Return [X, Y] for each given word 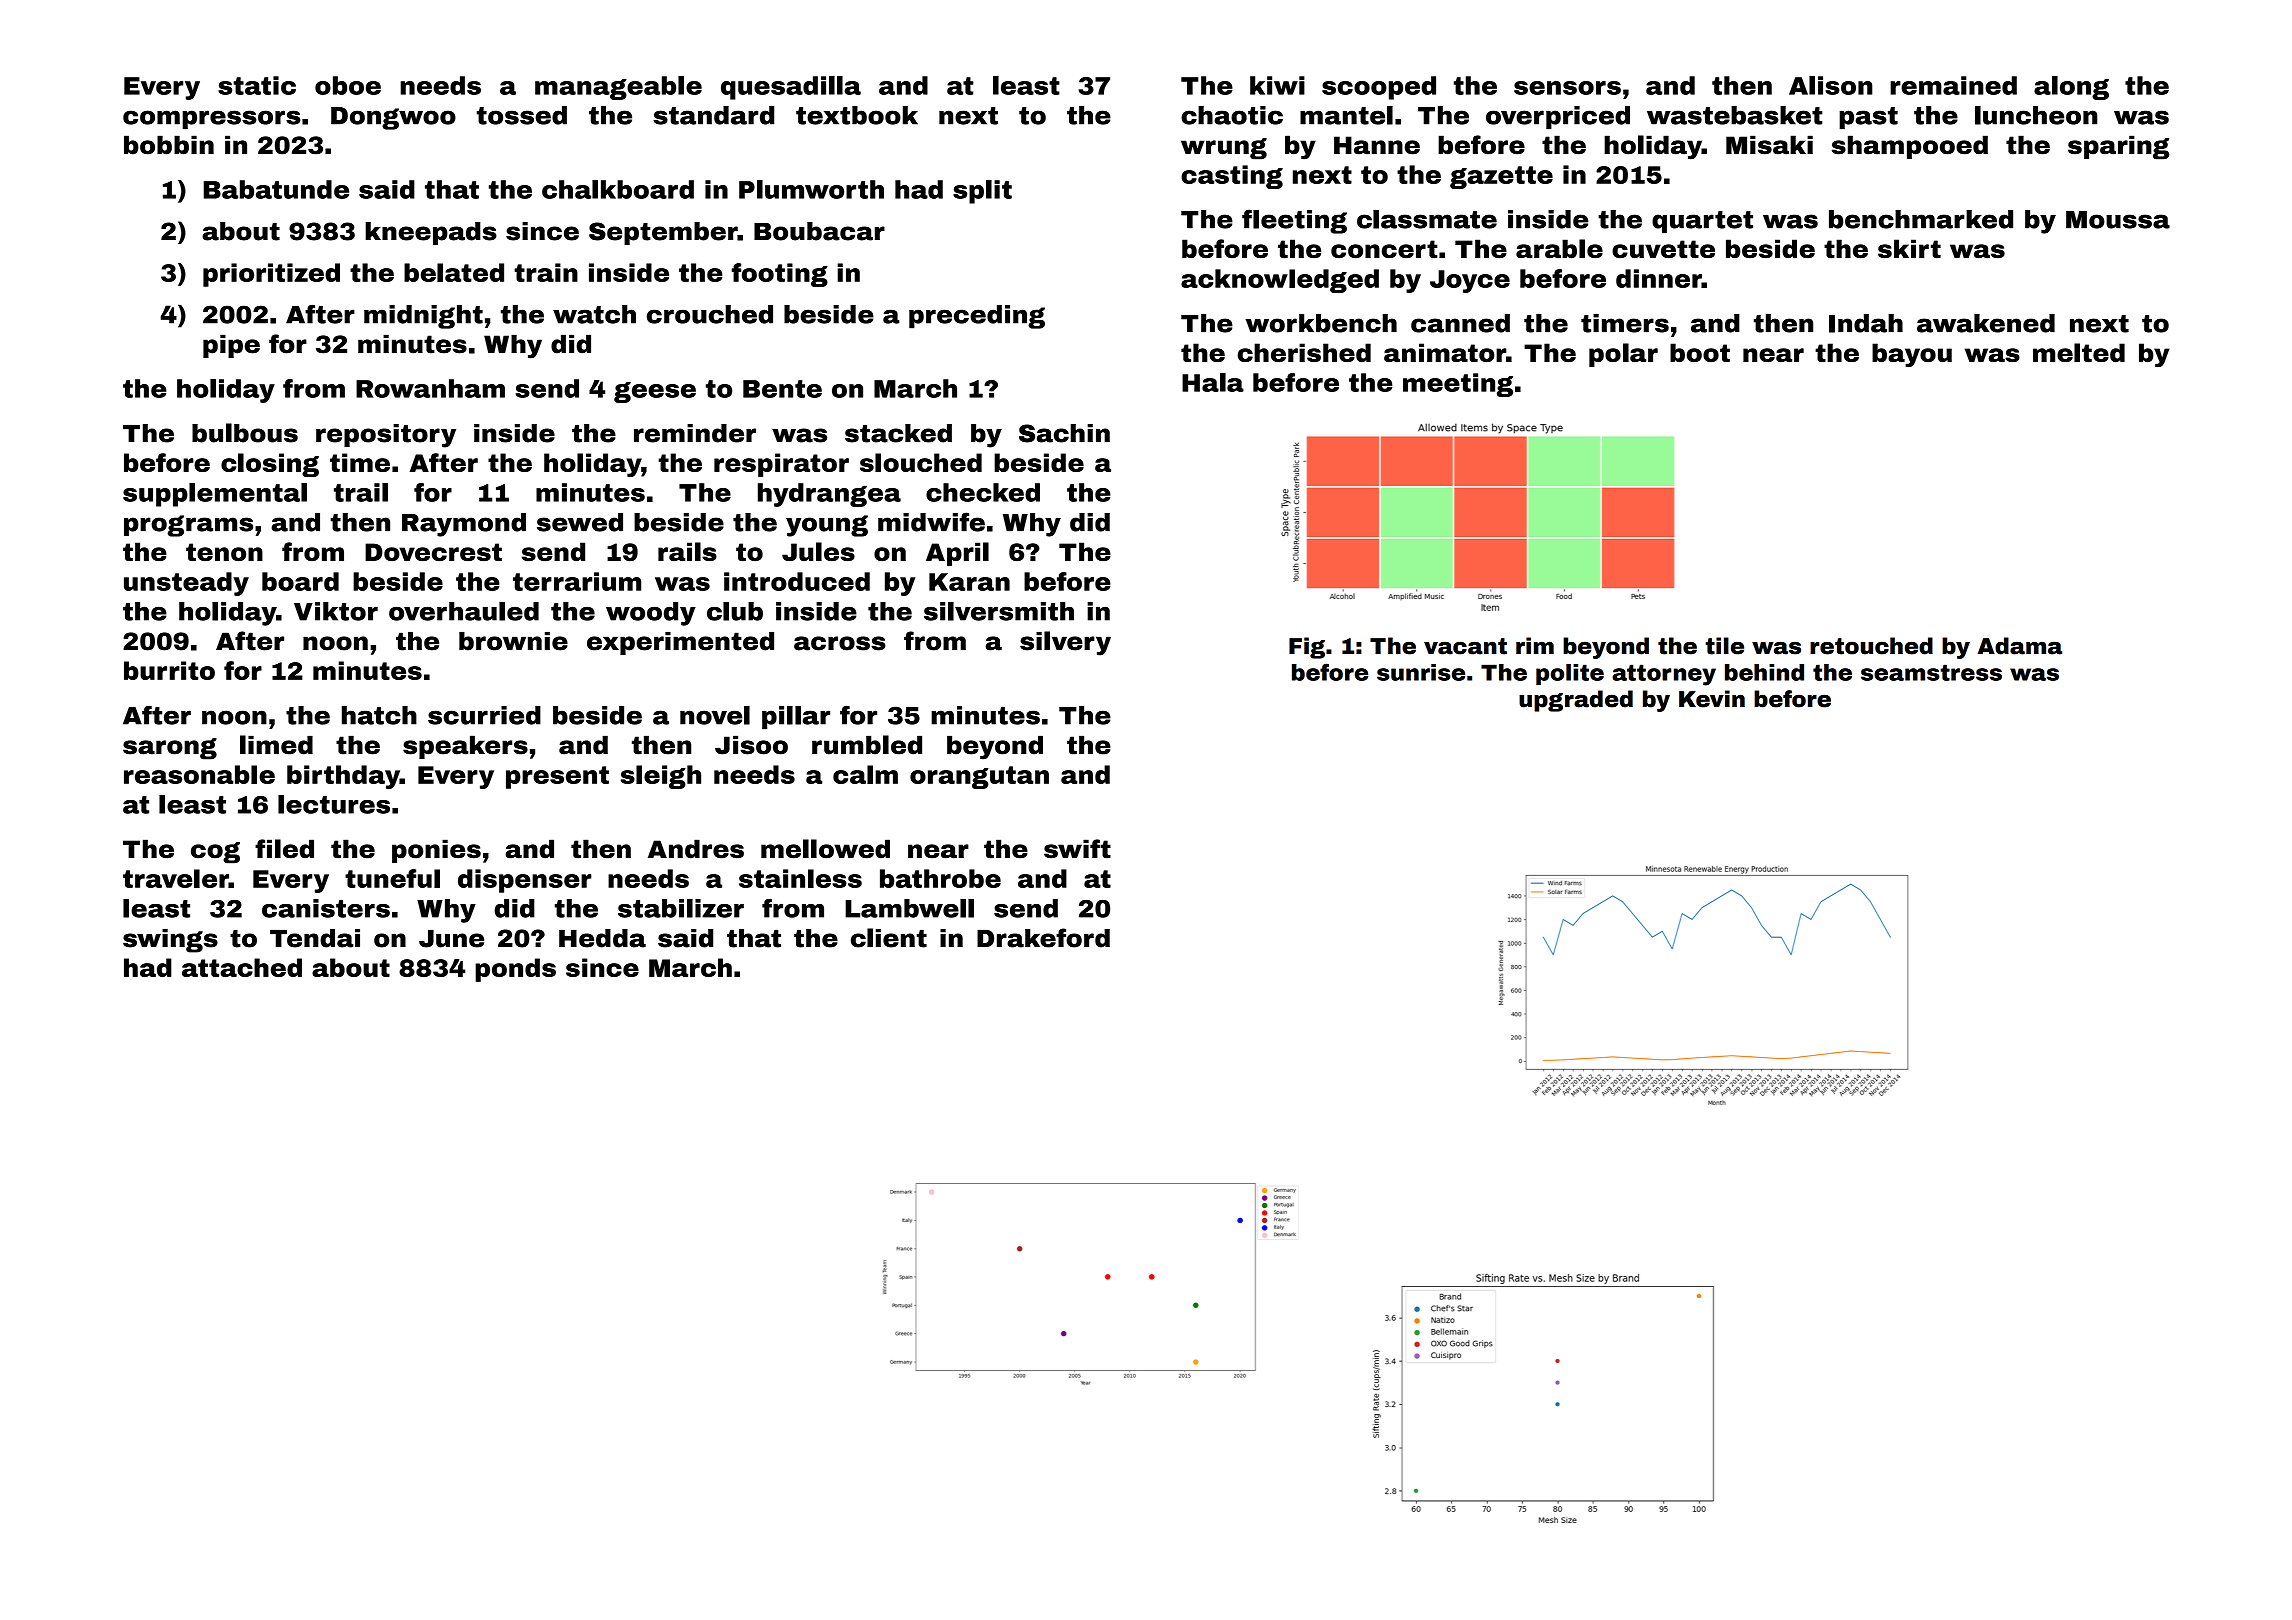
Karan [969, 582]
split [982, 192]
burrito [169, 670]
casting [1232, 177]
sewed [580, 522]
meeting [1458, 385]
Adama [2019, 646]
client [889, 938]
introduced [797, 581]
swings [170, 941]
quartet [1702, 222]
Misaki [1769, 145]
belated [454, 272]
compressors [212, 119]
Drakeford [1043, 938]
